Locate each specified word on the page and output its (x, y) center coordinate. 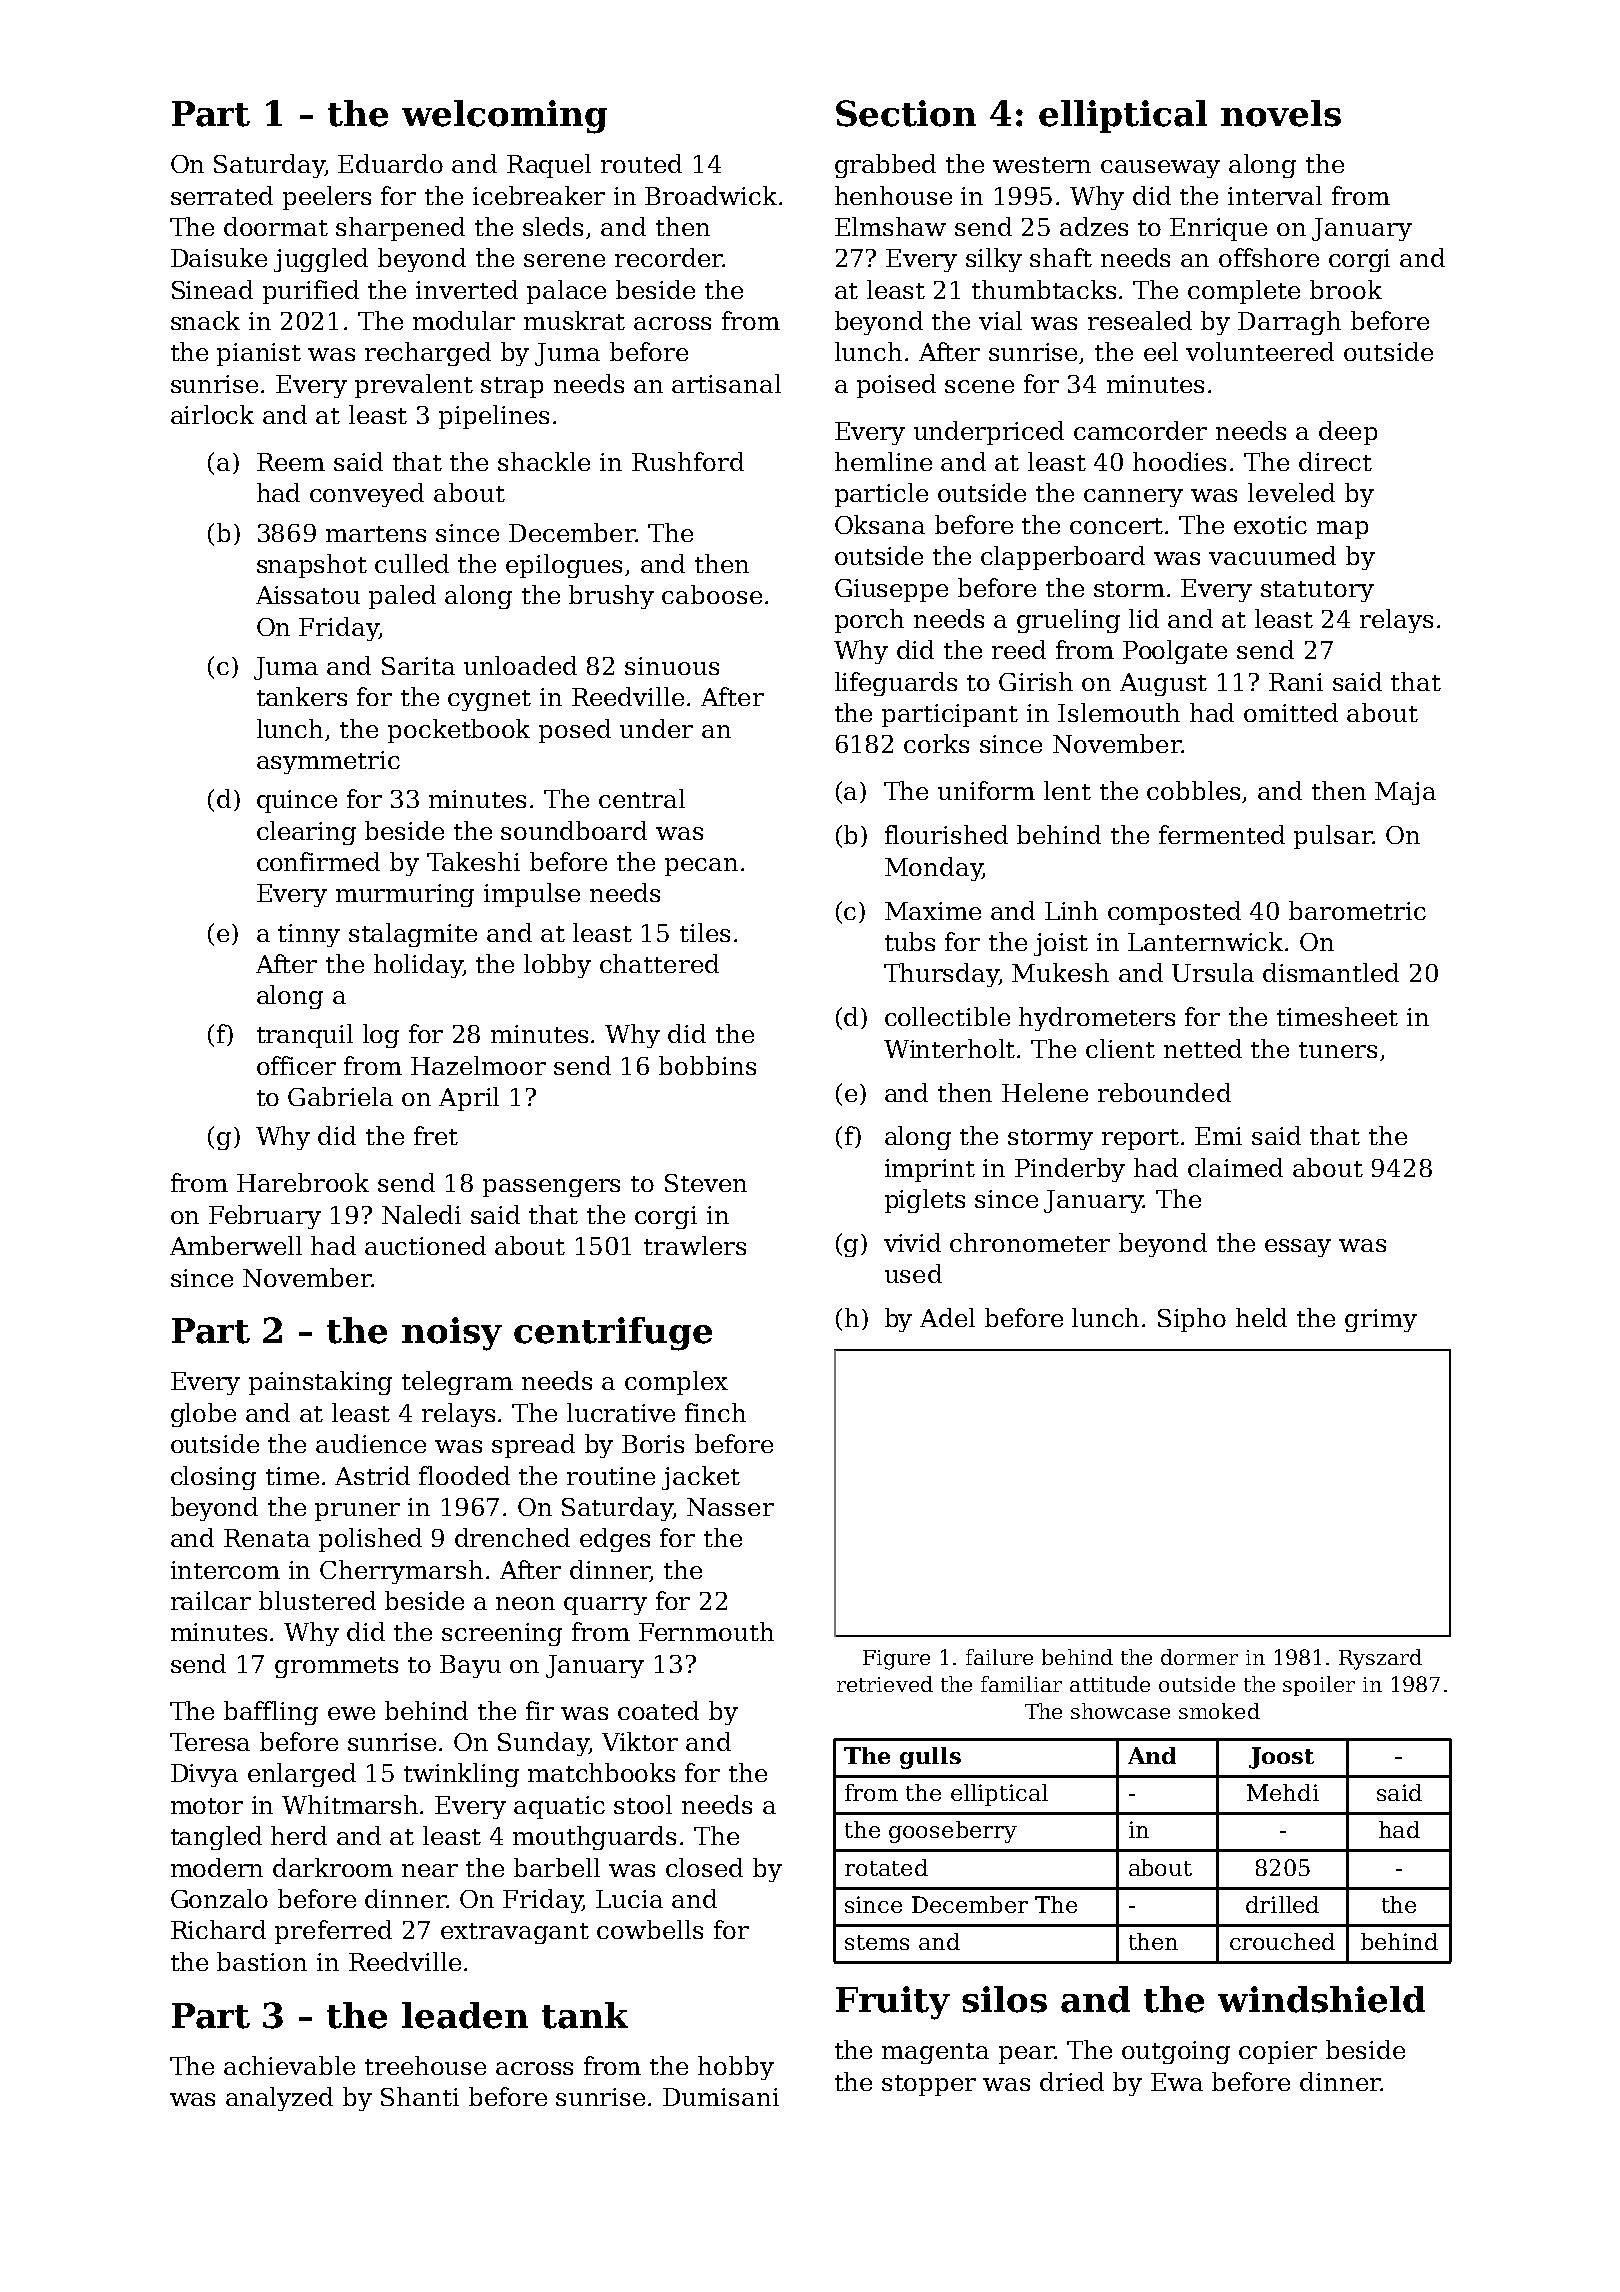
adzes (1094, 226)
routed (641, 163)
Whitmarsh (350, 1804)
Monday (933, 869)
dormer (1199, 1657)
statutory (1317, 591)
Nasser (730, 1507)
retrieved (885, 1684)
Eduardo (390, 163)
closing (213, 1478)
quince (297, 801)
